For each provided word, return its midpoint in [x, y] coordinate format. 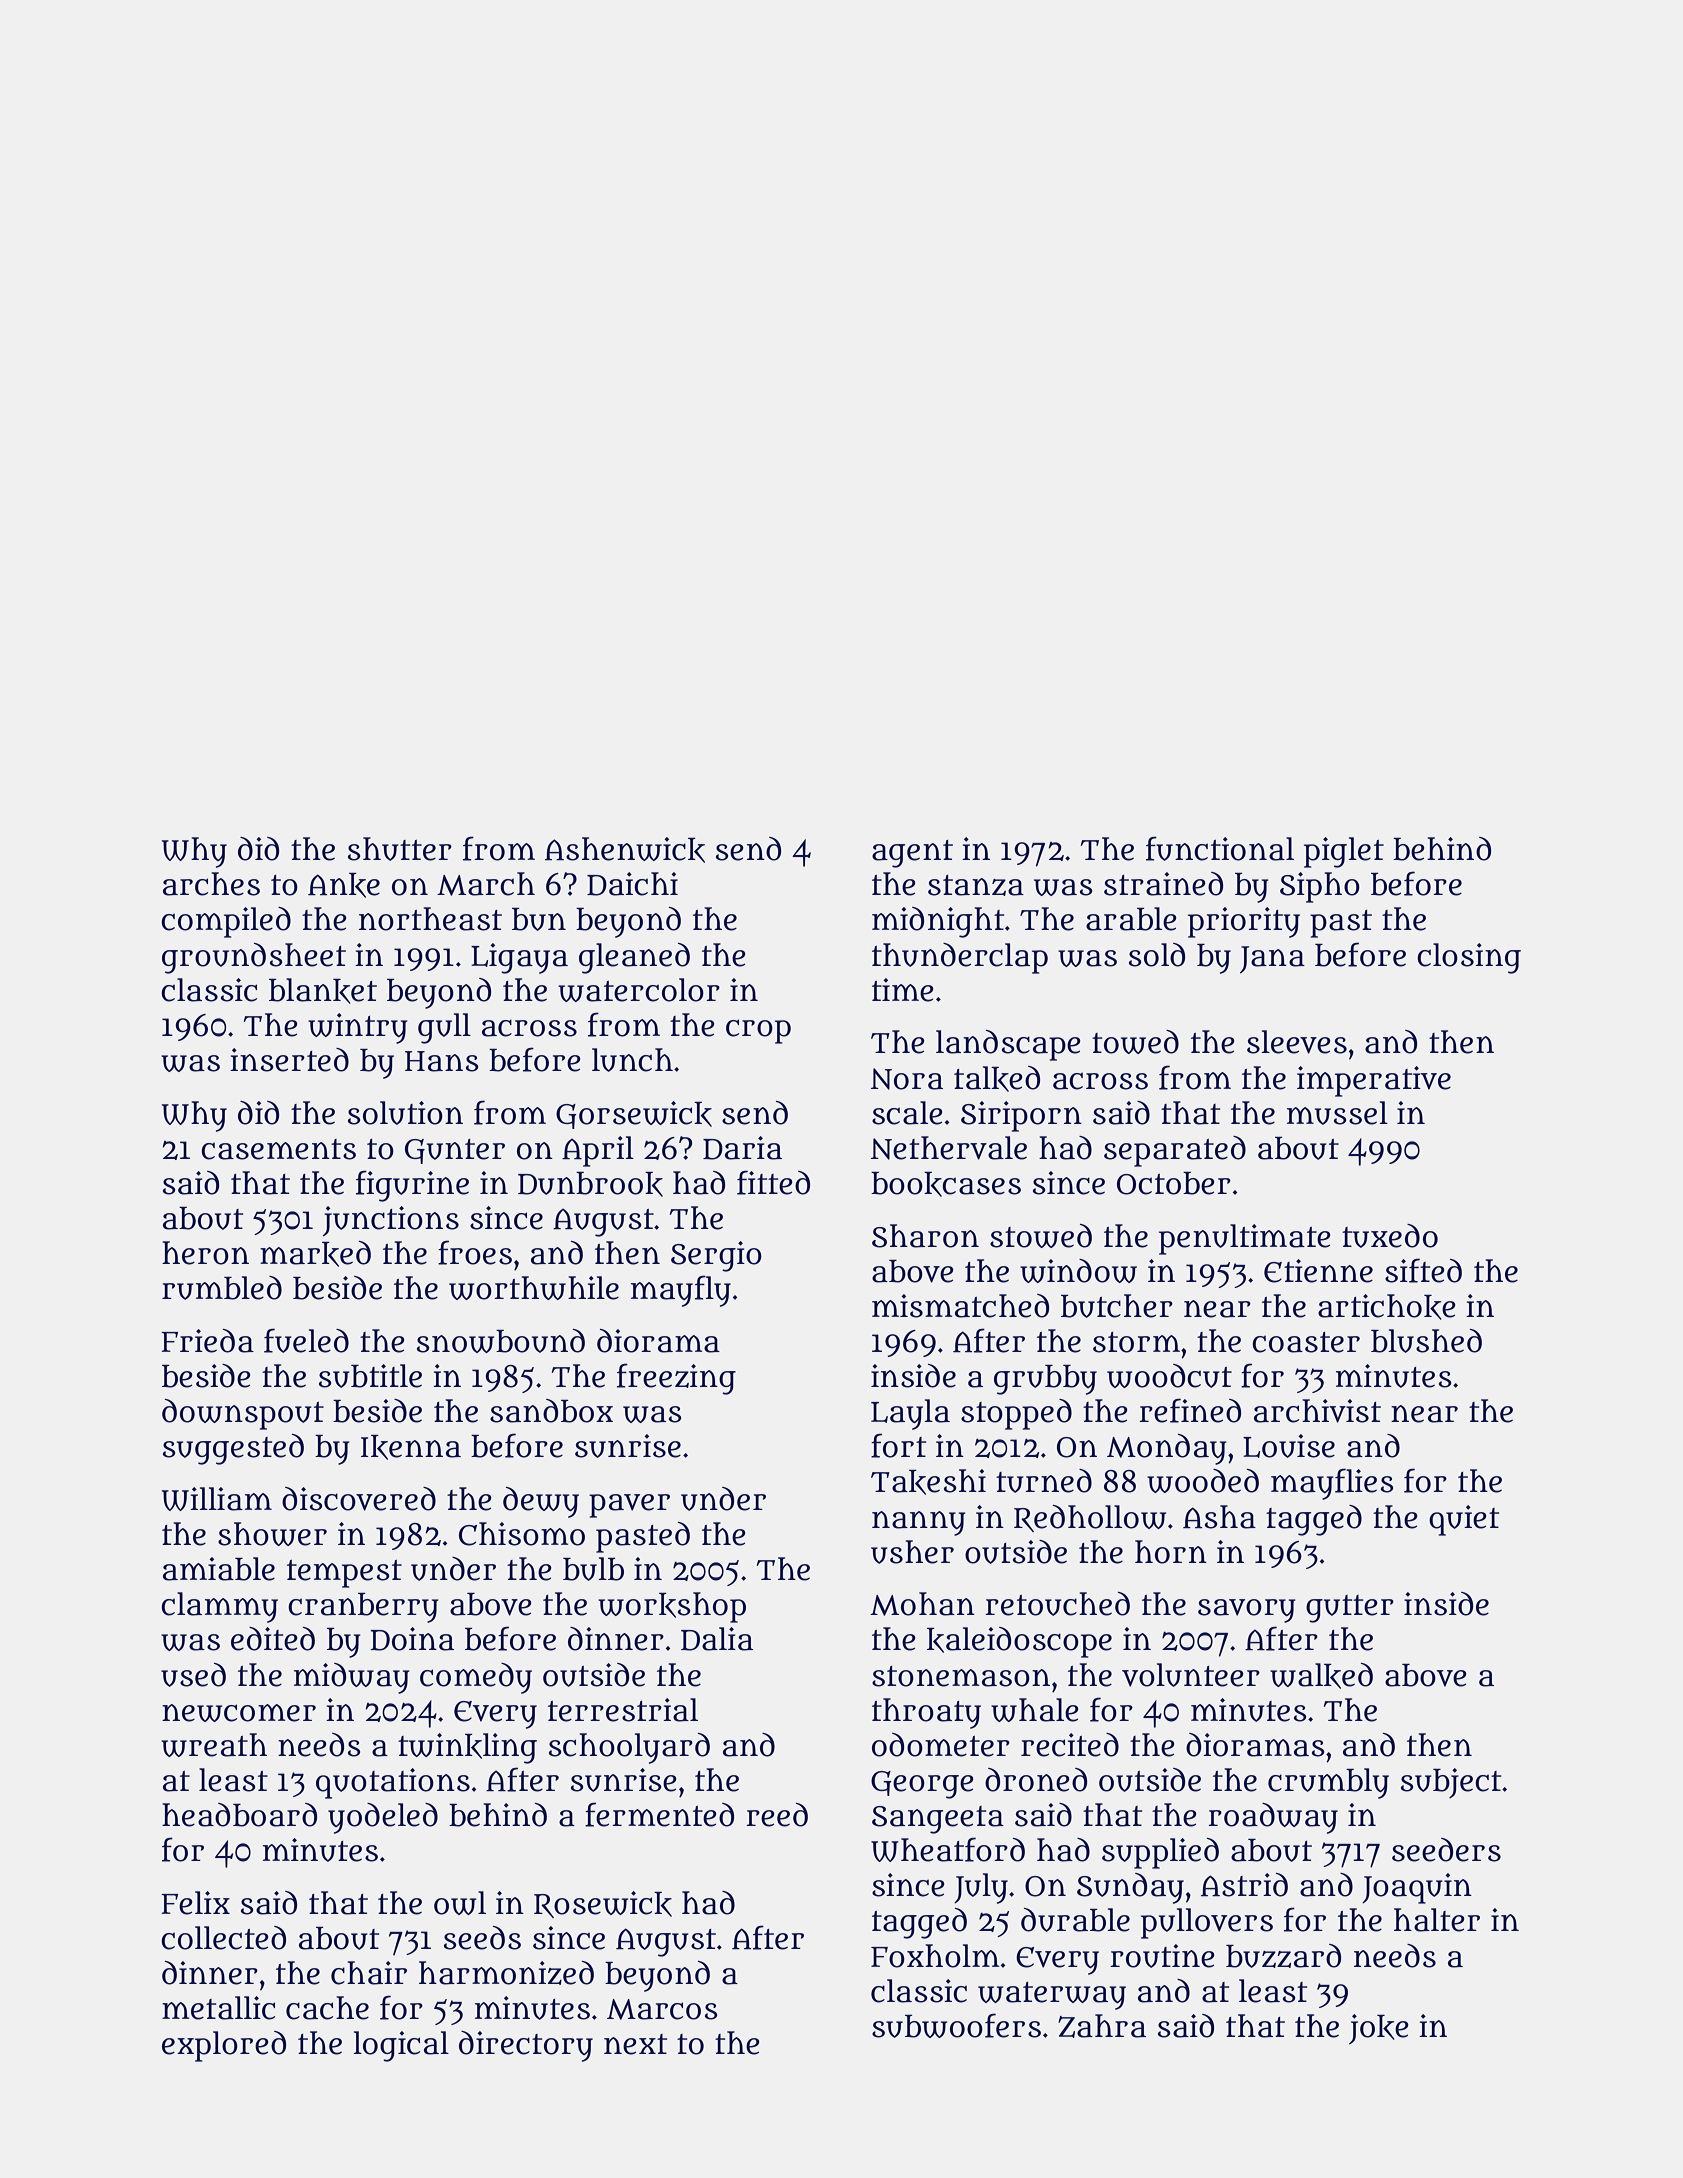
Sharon [925, 1236]
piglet [1344, 852]
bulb [593, 1569]
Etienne [1318, 1271]
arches [211, 884]
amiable [219, 1569]
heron [205, 1253]
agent [912, 854]
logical [401, 2046]
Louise [1289, 1446]
